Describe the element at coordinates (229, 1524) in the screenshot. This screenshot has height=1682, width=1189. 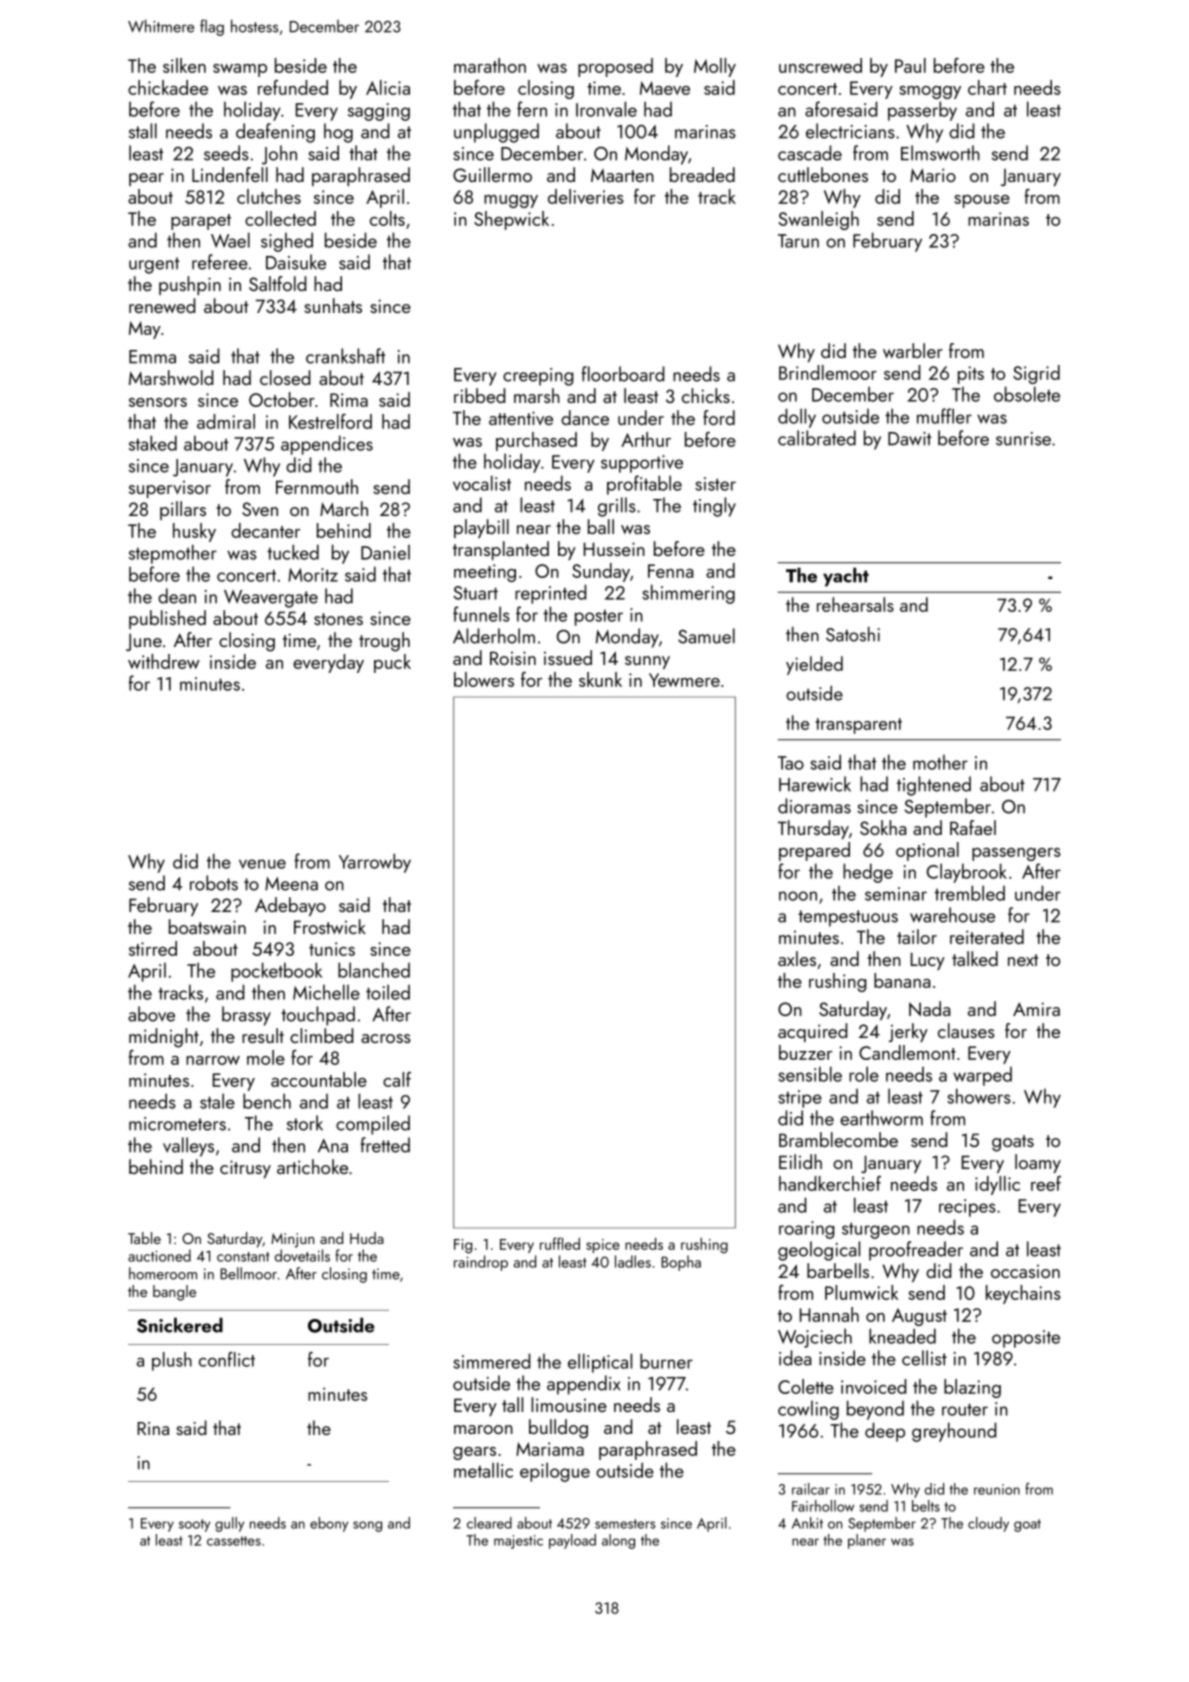
I see `gully` at that location.
